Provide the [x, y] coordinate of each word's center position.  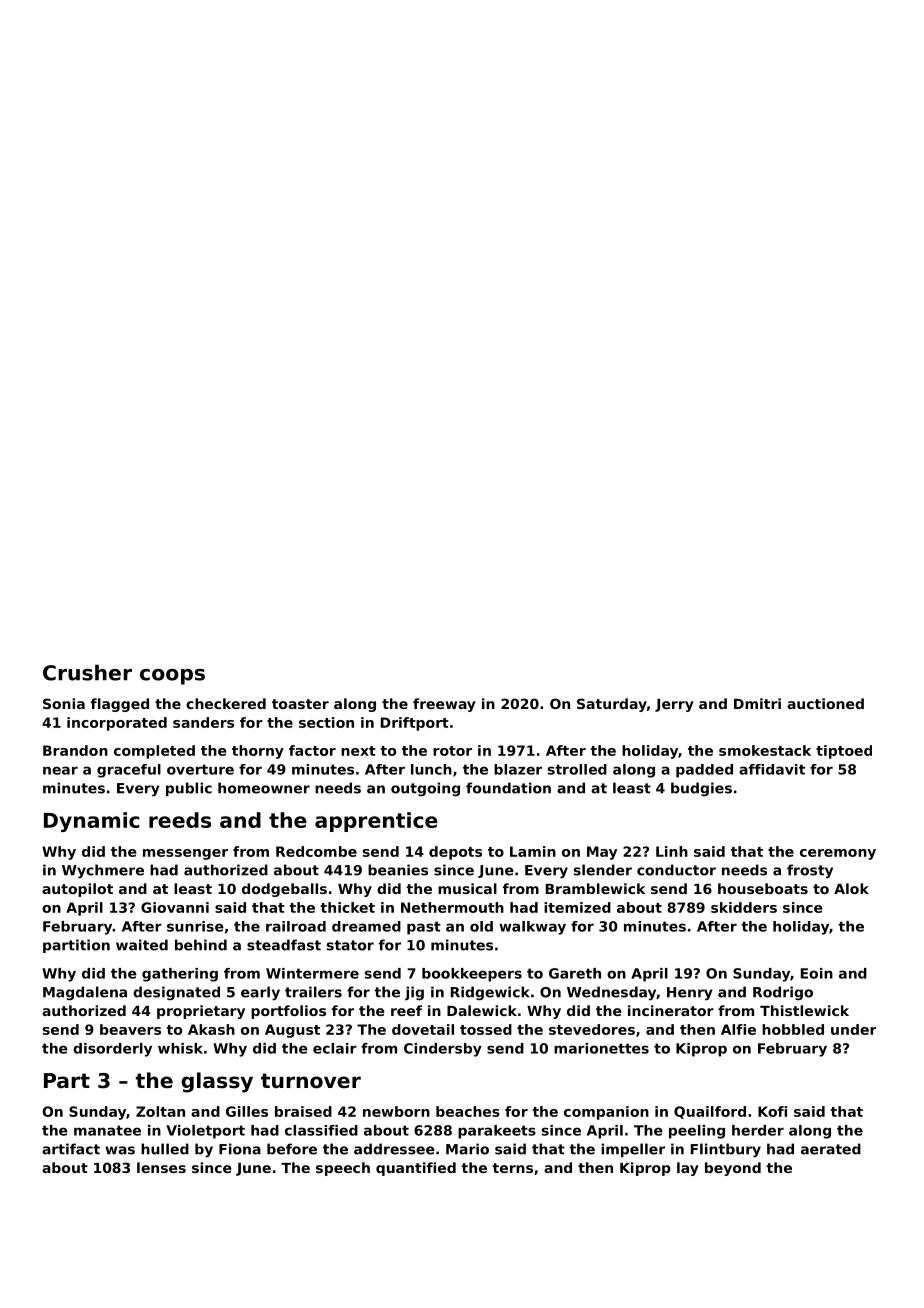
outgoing [425, 789]
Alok [851, 888]
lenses [161, 1167]
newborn [396, 1111]
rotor [452, 751]
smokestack [765, 750]
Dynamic [91, 822]
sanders [203, 722]
